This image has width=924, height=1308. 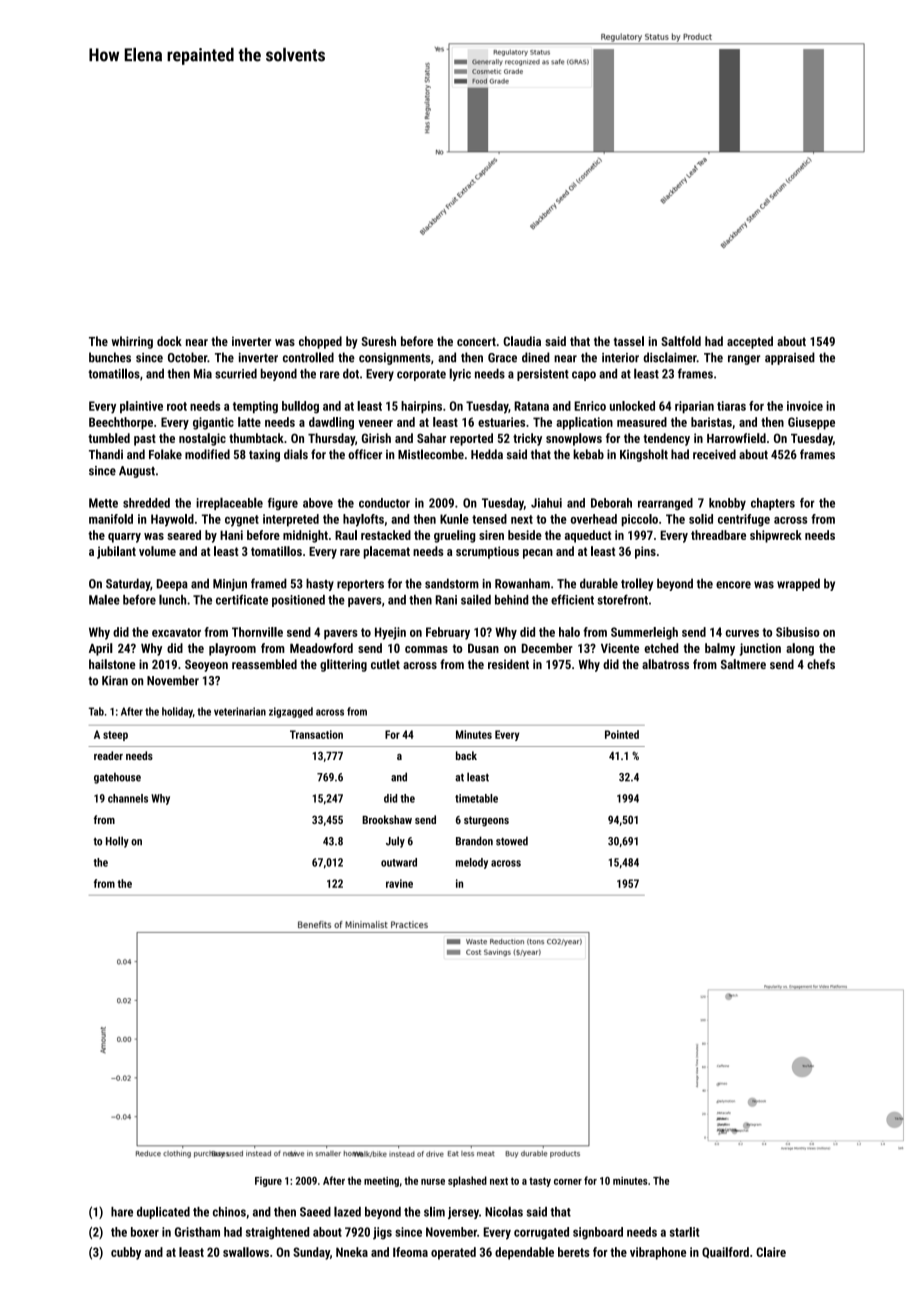 I want to click on haylofts, so click(x=363, y=520).
